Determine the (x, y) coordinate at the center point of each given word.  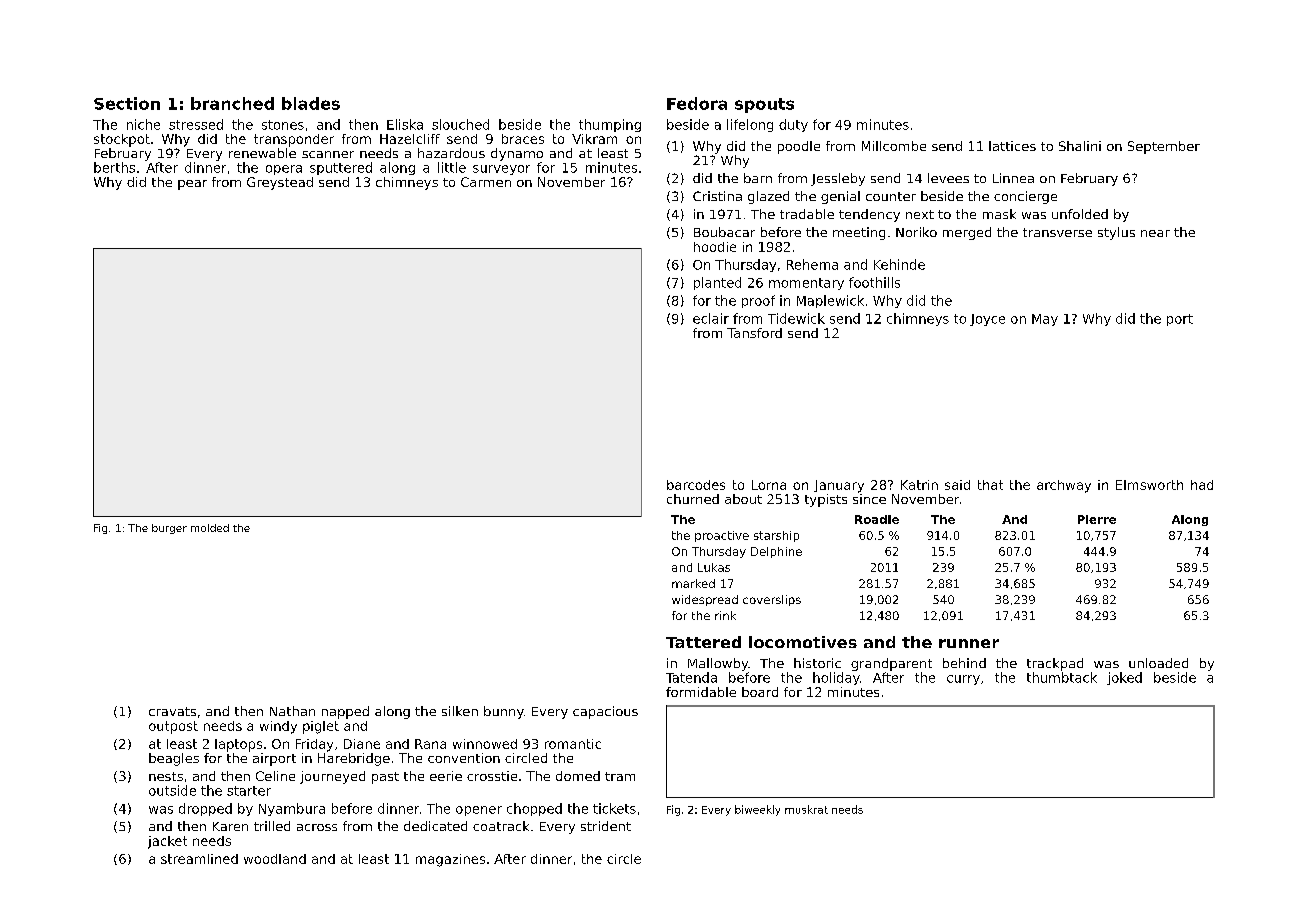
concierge (1025, 197)
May (1045, 320)
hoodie (715, 247)
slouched (460, 124)
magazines (450, 860)
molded (210, 528)
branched (232, 103)
